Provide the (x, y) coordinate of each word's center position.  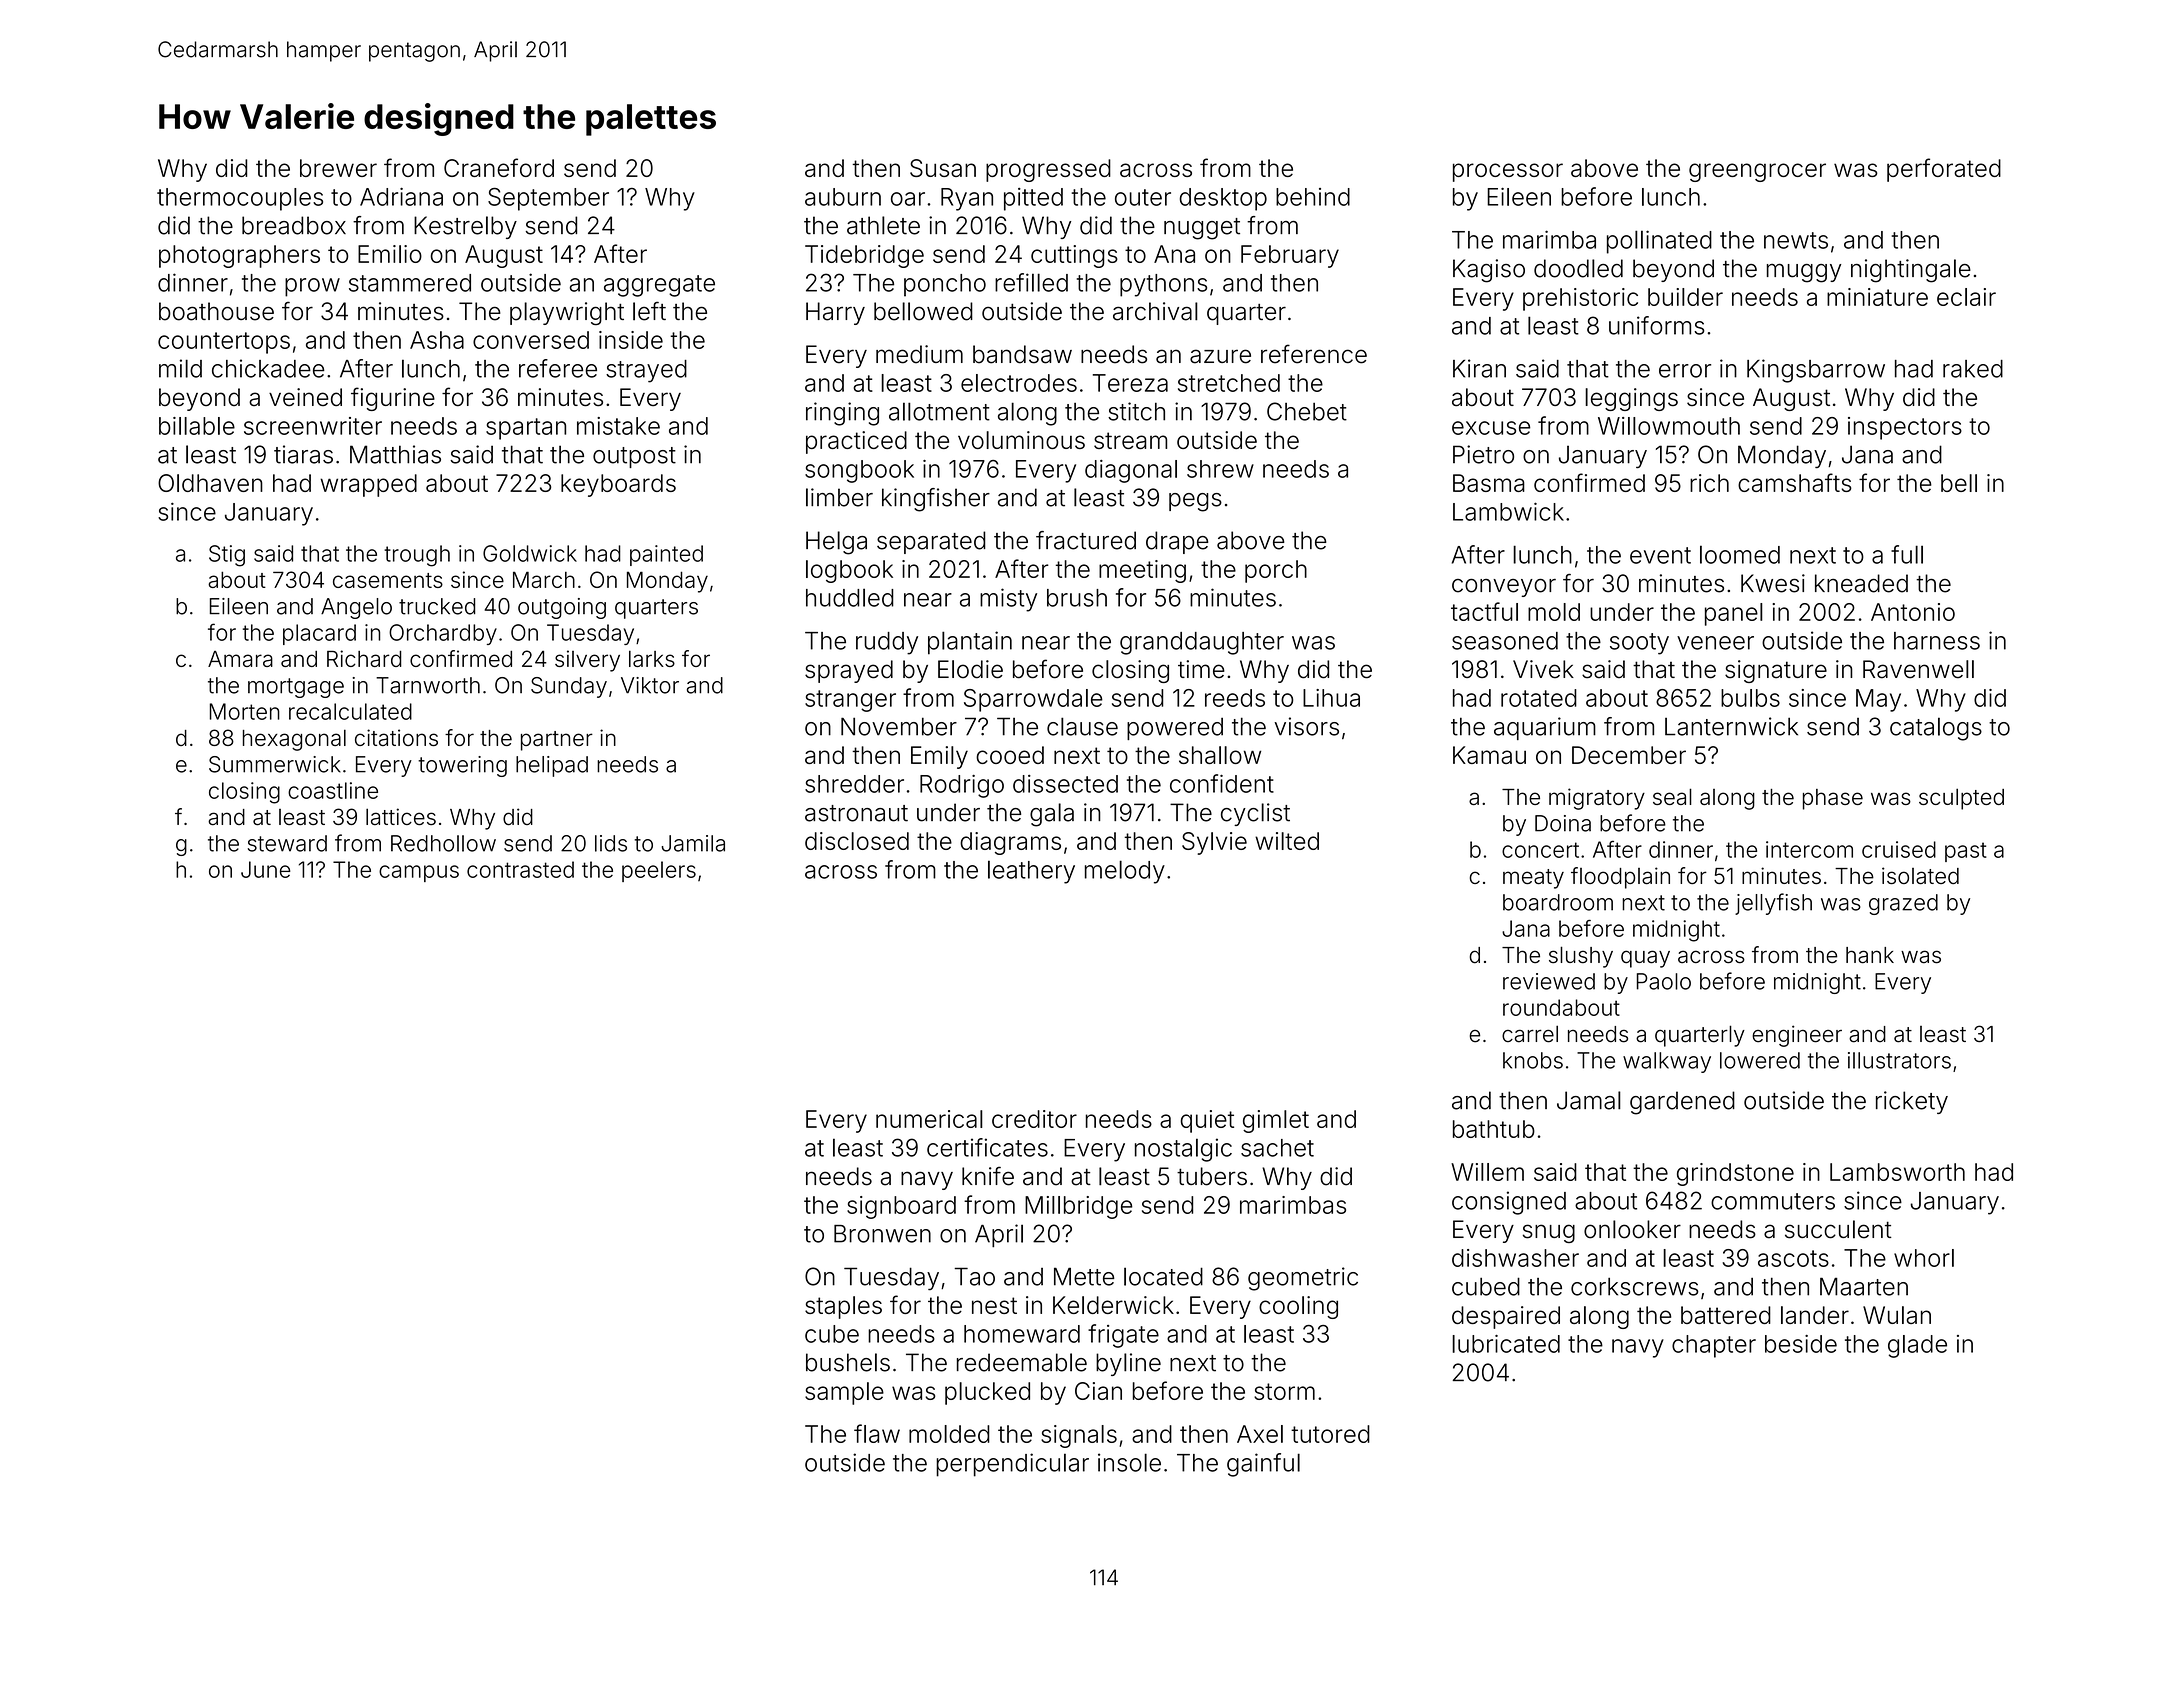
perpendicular (1012, 1465)
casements (388, 580)
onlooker (1632, 1229)
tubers (1212, 1176)
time (1201, 669)
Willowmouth (1669, 426)
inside (631, 340)
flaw (877, 1433)
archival (1155, 311)
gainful (1263, 1465)
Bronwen (882, 1234)
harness (1937, 641)
